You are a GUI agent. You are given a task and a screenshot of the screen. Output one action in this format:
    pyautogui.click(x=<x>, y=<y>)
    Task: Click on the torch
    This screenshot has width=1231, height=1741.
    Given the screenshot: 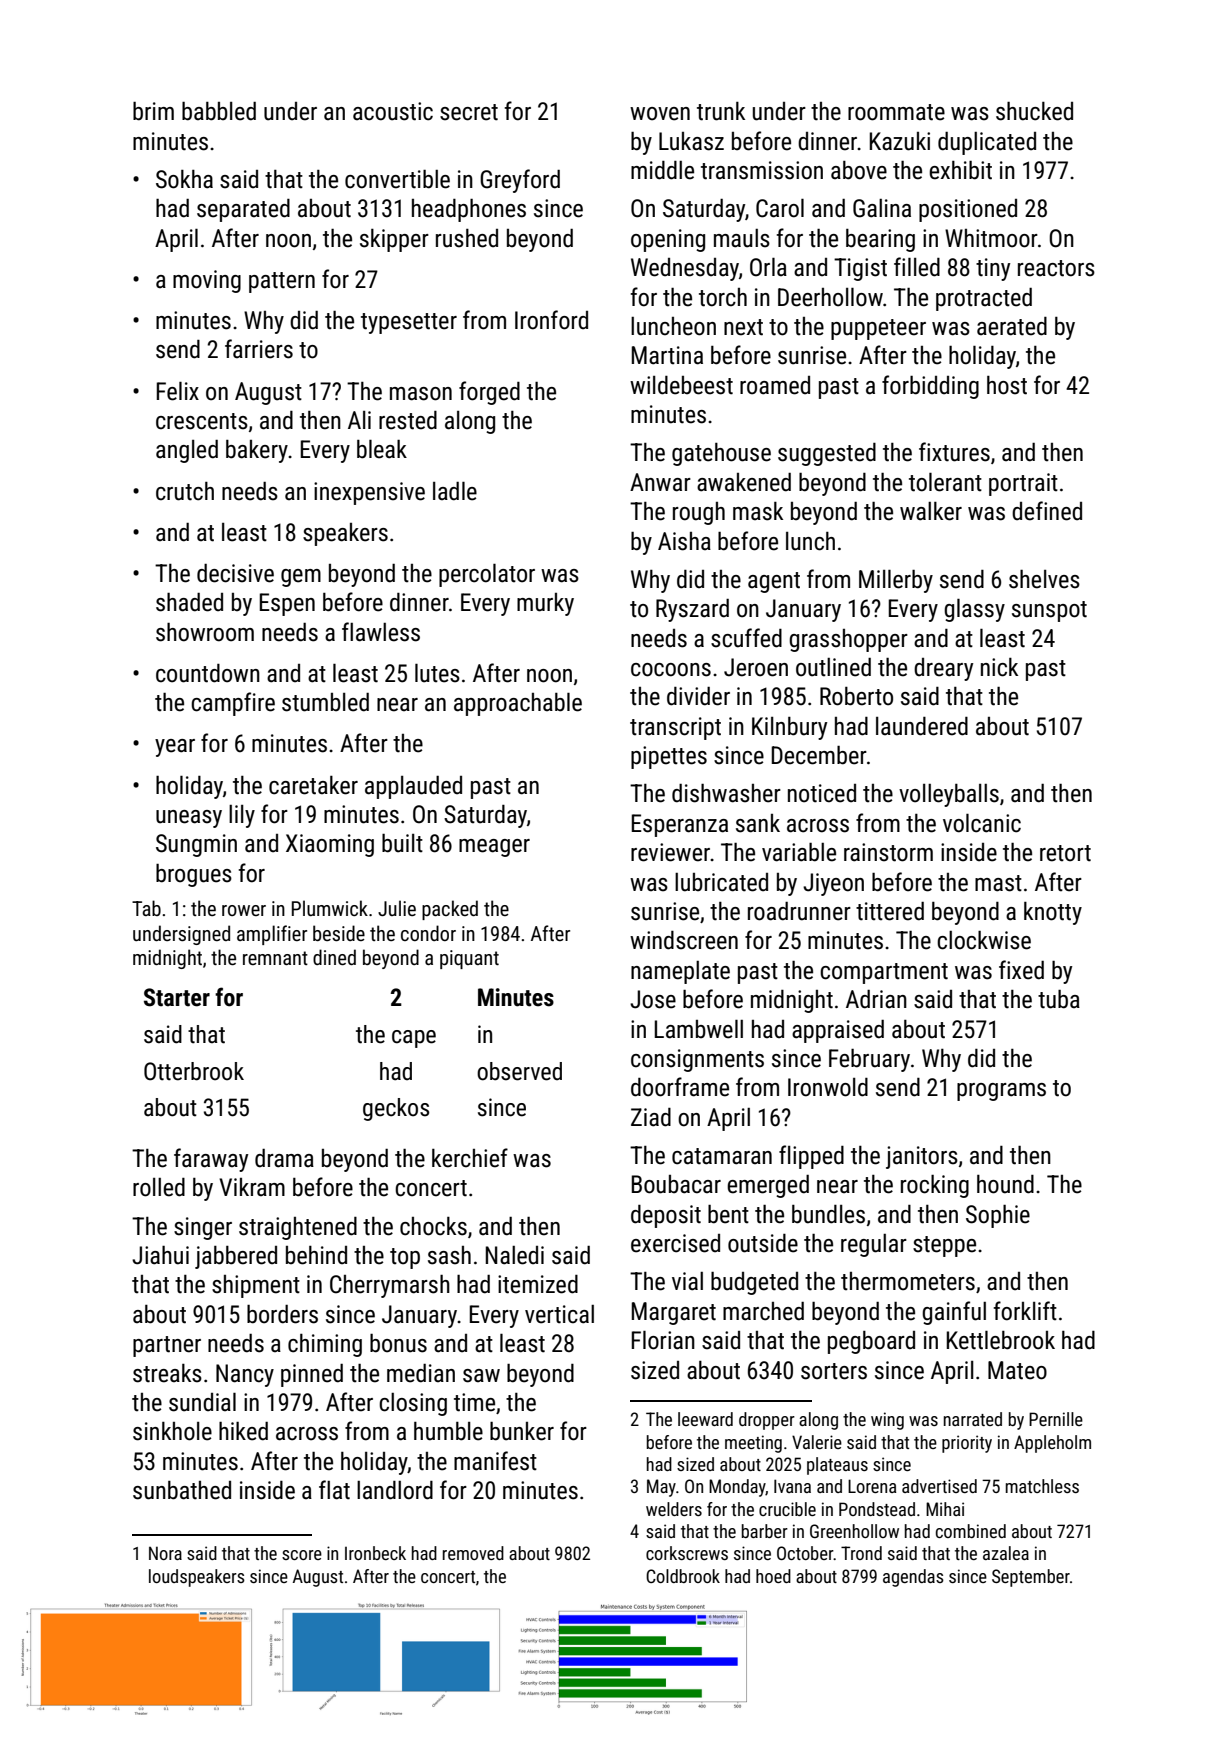 What is the action you would take?
    pyautogui.click(x=723, y=297)
